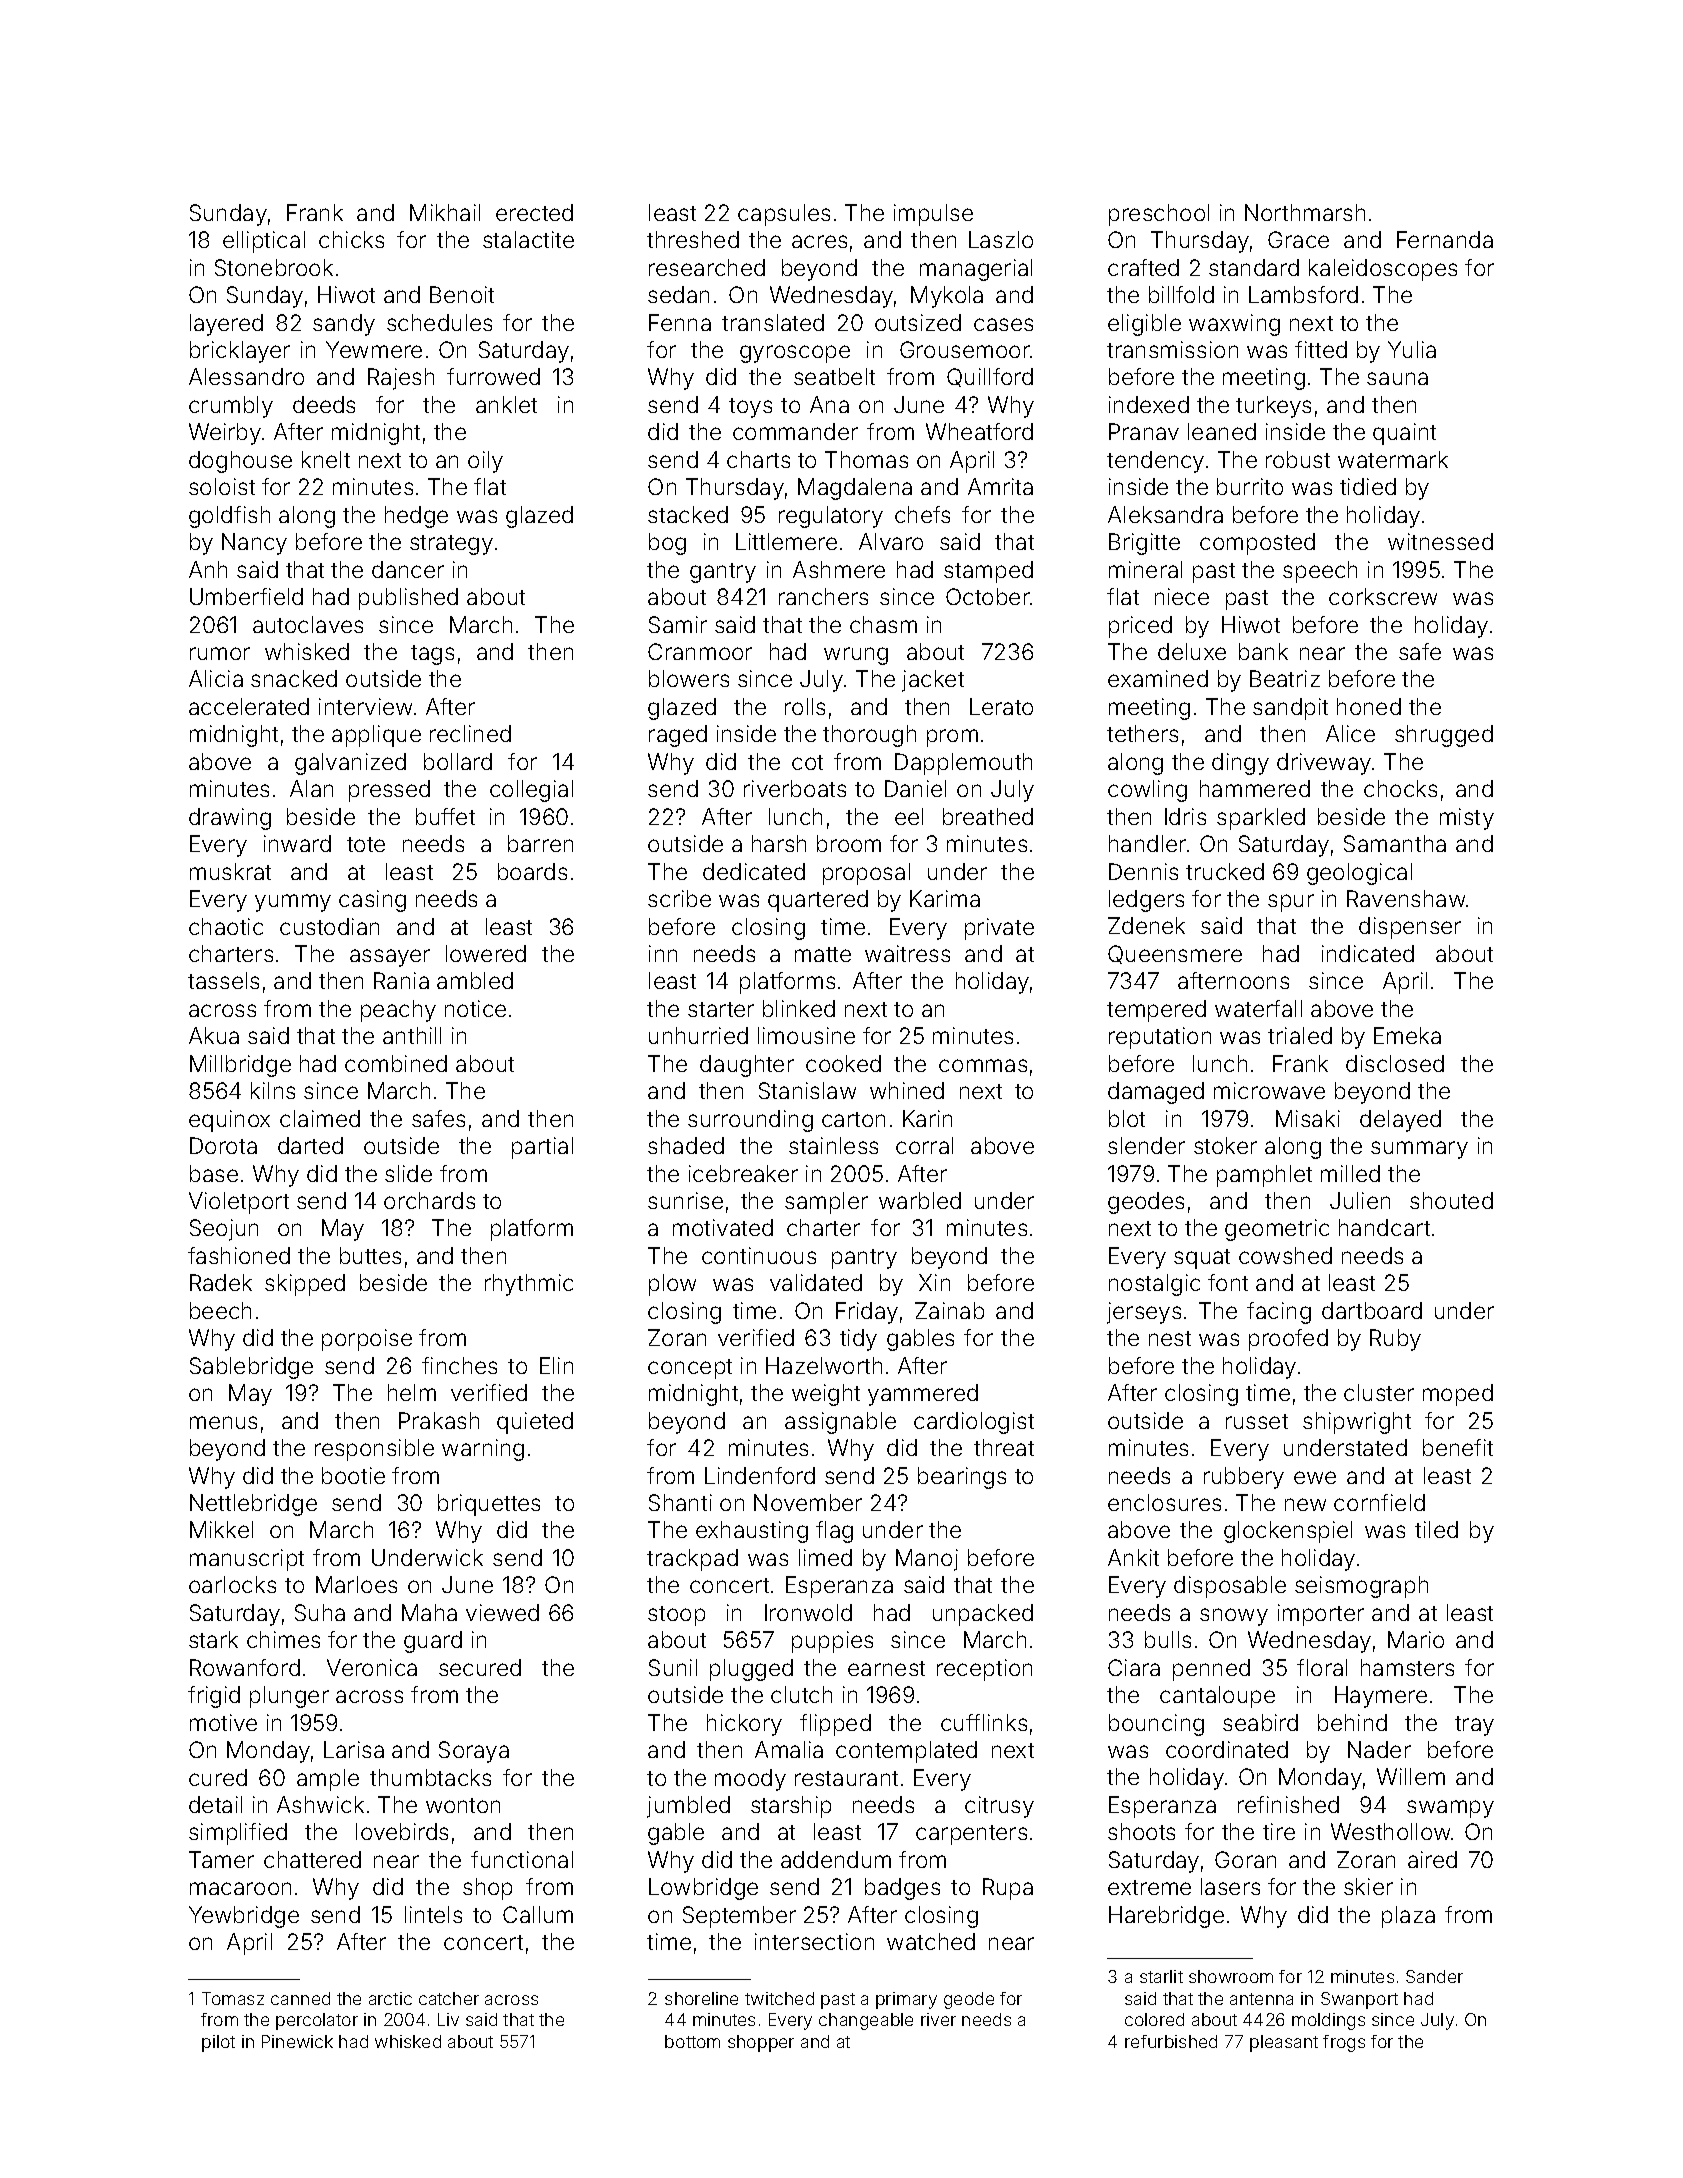  What do you see at coordinates (933, 215) in the document?
I see `impulse` at bounding box center [933, 215].
